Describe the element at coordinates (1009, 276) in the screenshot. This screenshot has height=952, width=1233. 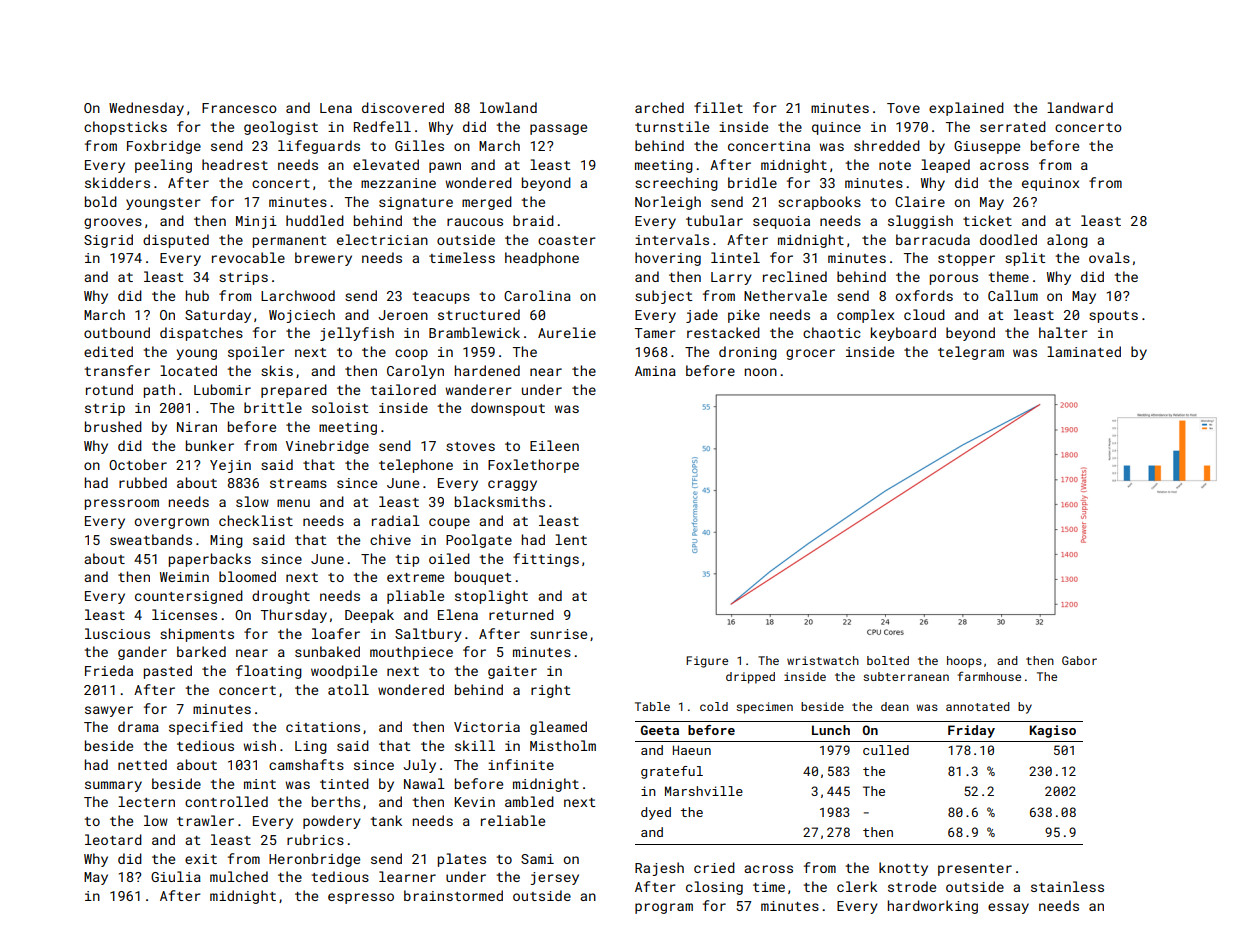
I see `theme` at that location.
